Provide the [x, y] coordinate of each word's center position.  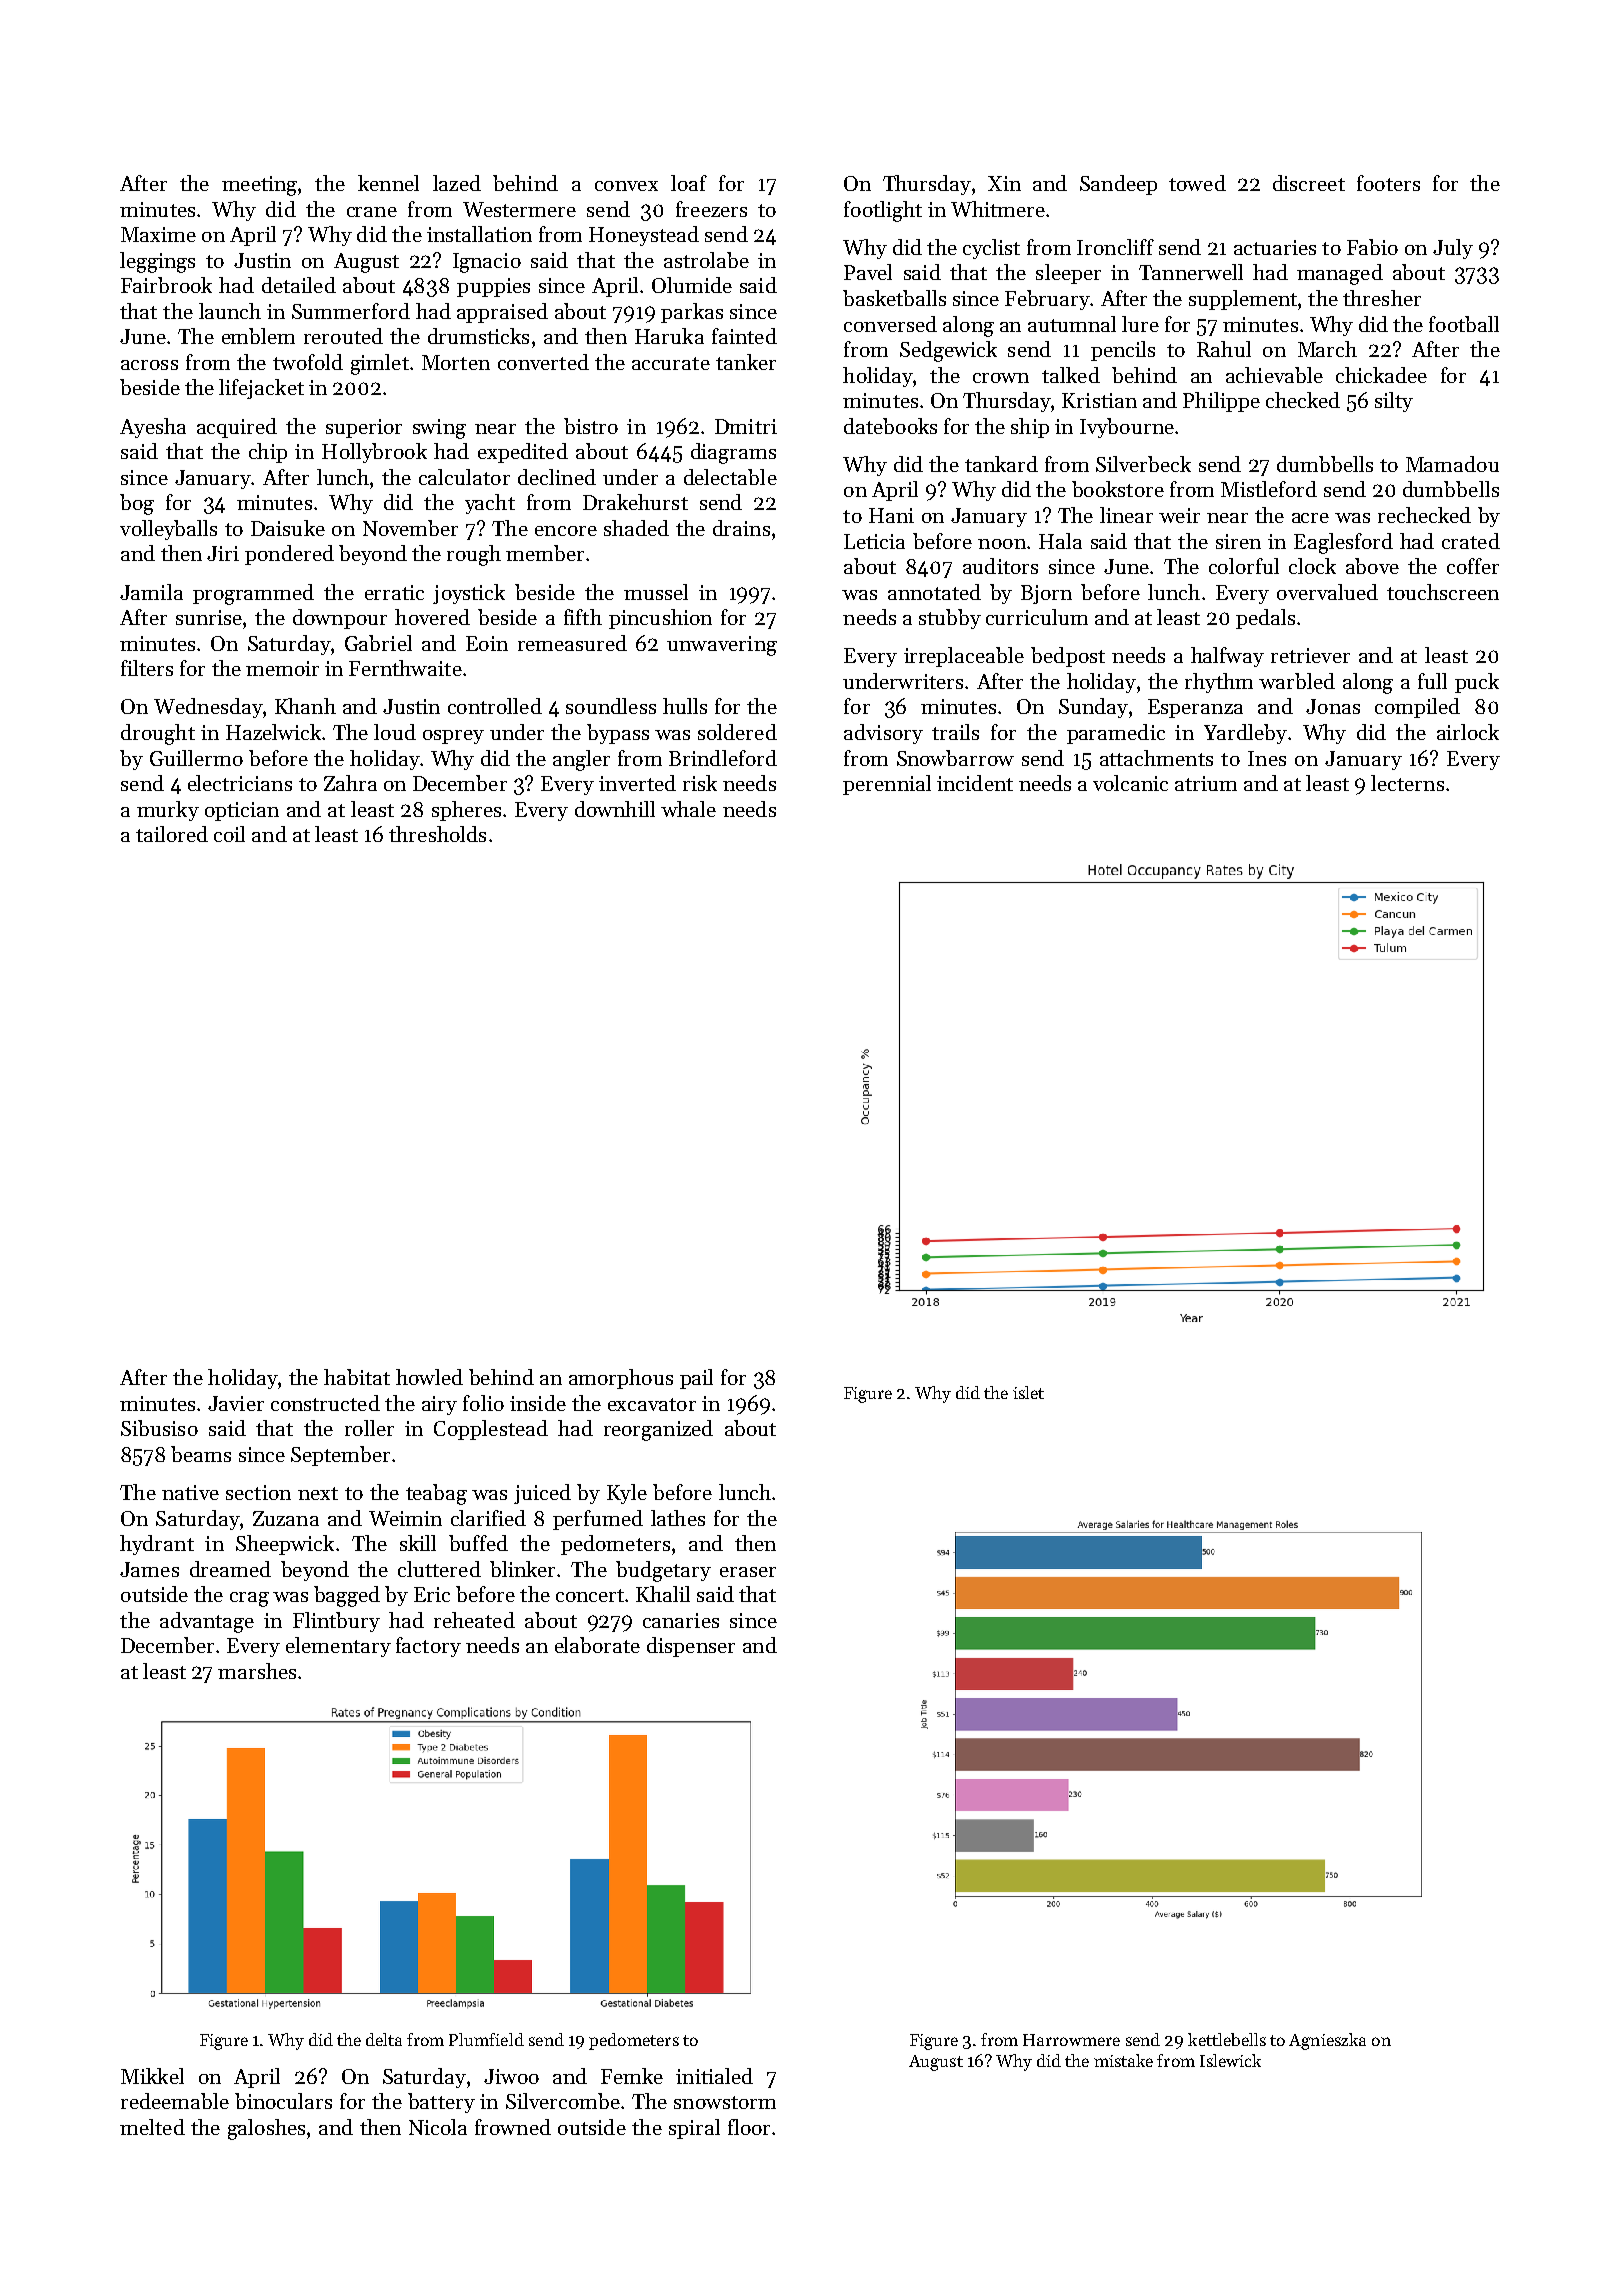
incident [975, 783]
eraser [748, 1572]
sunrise [209, 617]
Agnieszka [1327, 2041]
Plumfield [486, 2039]
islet [1028, 1392]
